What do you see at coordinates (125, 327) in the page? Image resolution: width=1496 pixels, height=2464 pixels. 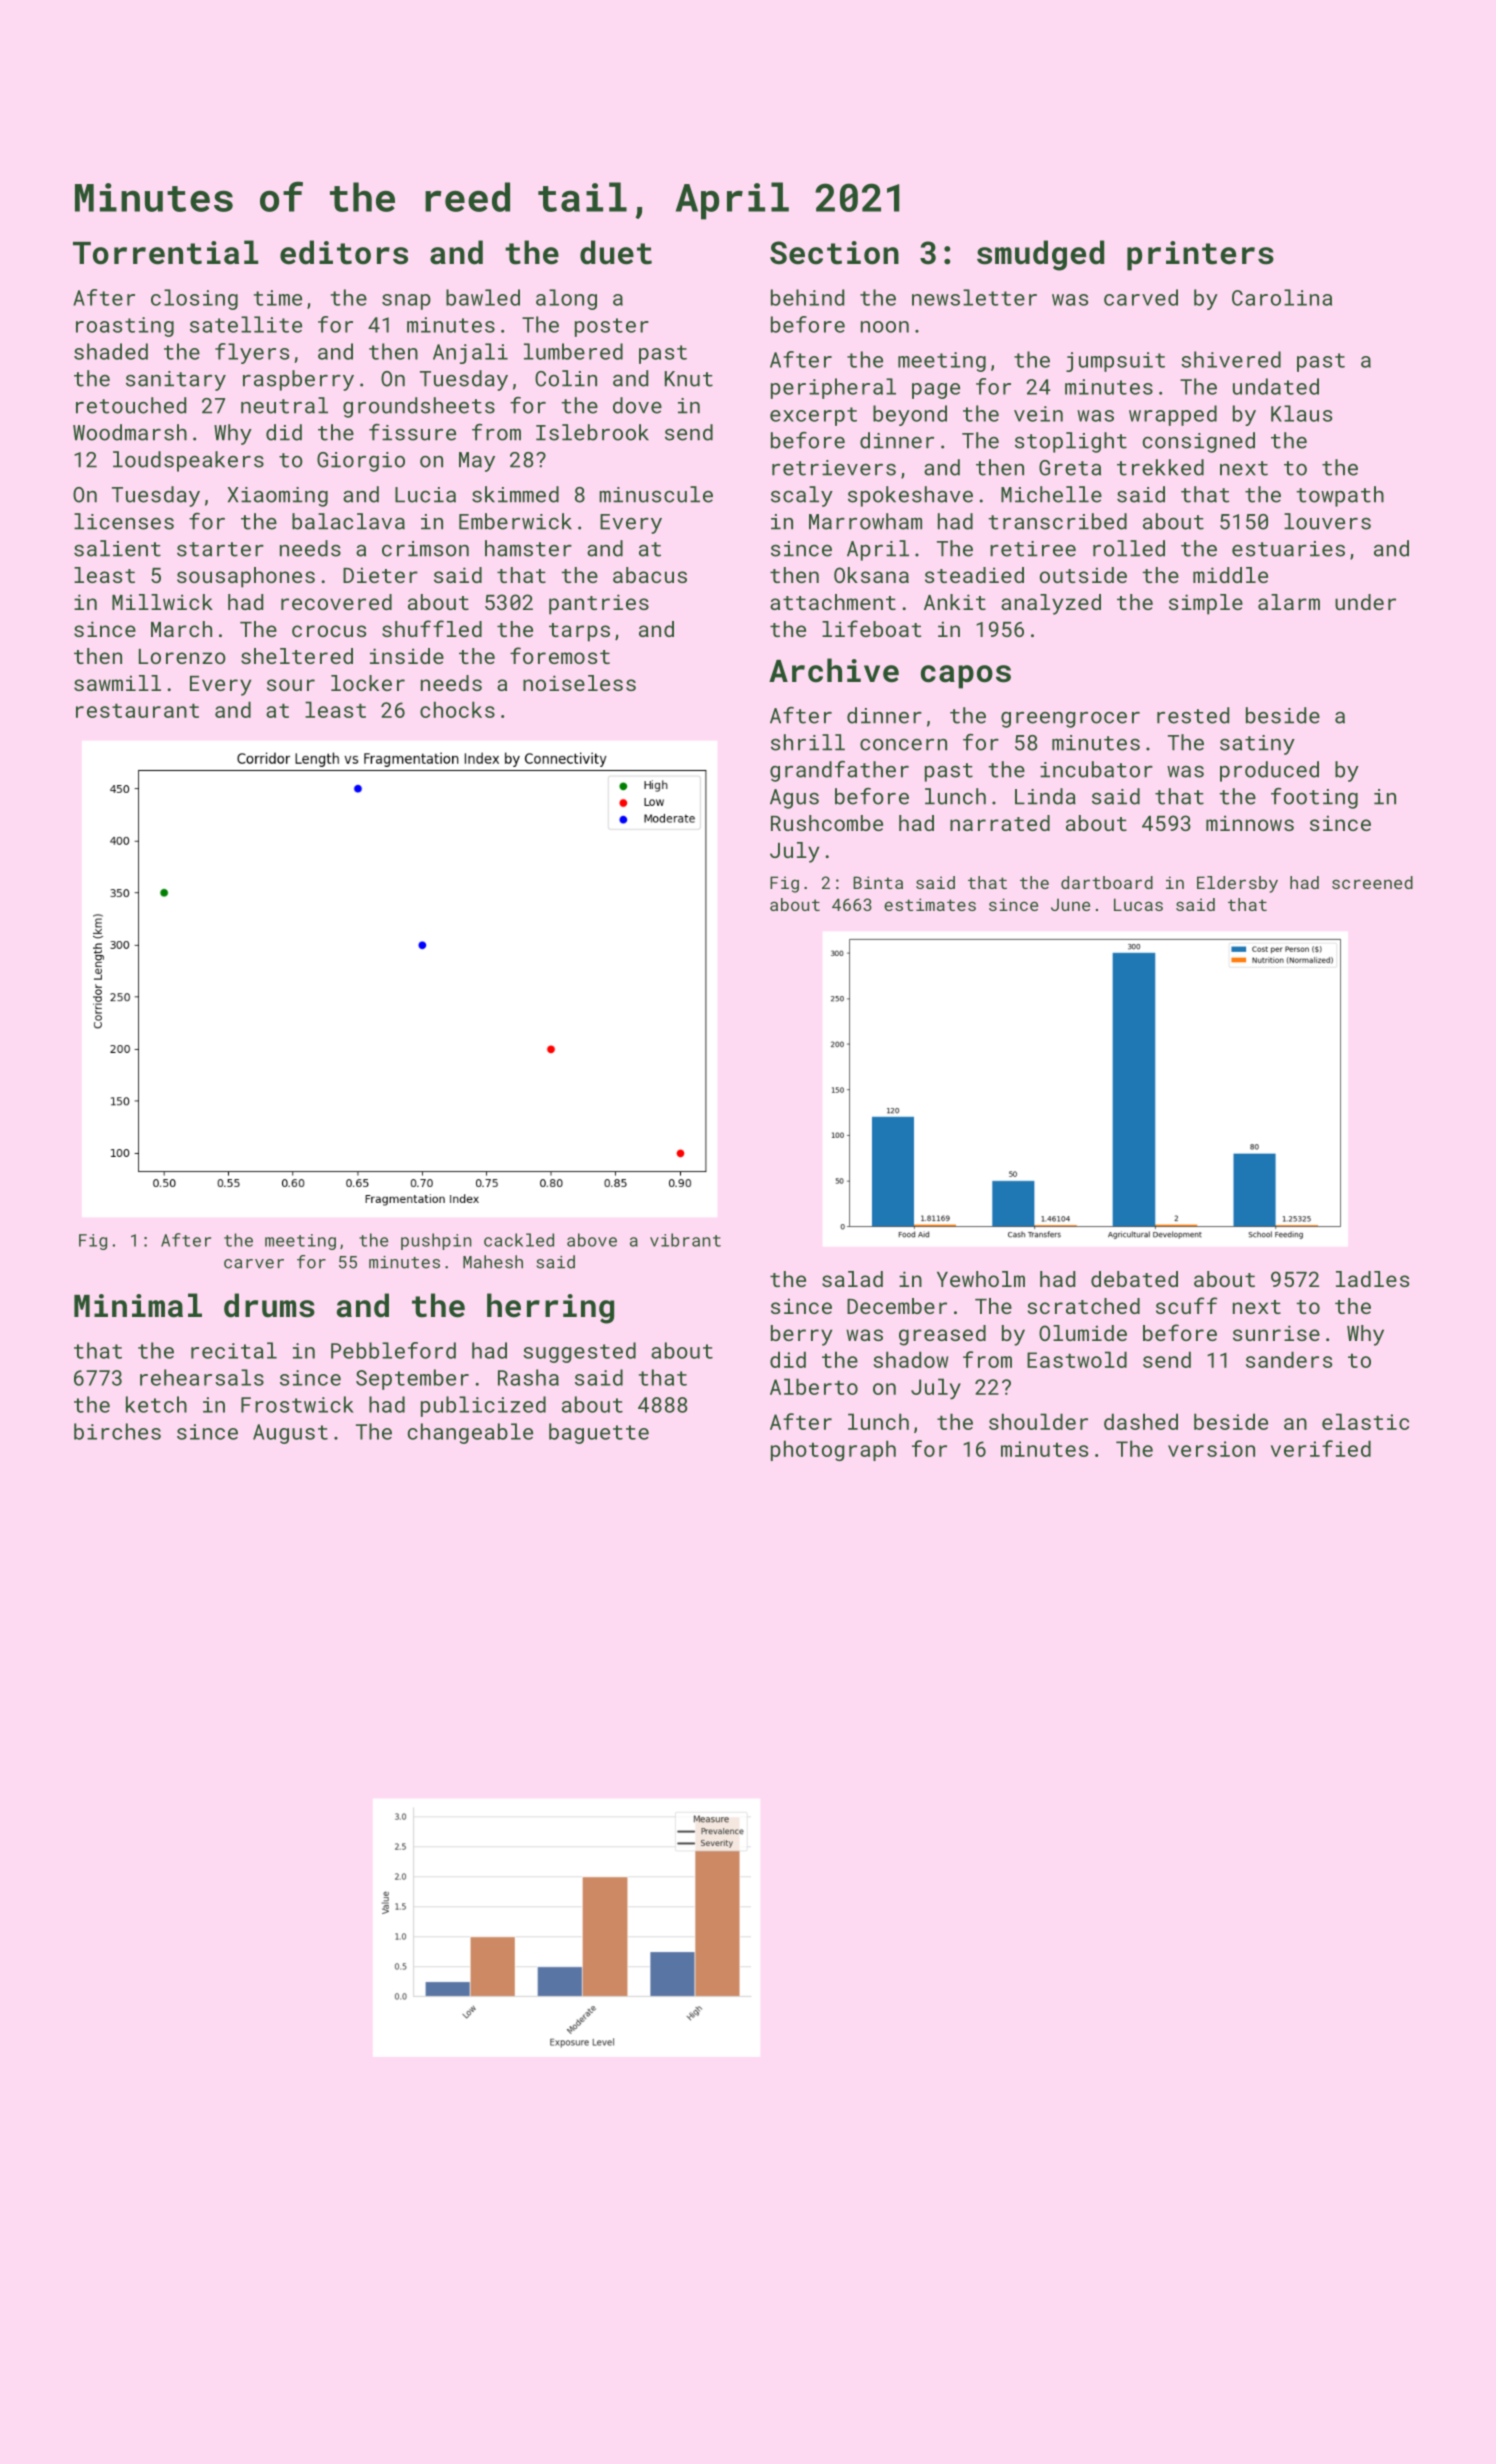 I see `roasting` at bounding box center [125, 327].
